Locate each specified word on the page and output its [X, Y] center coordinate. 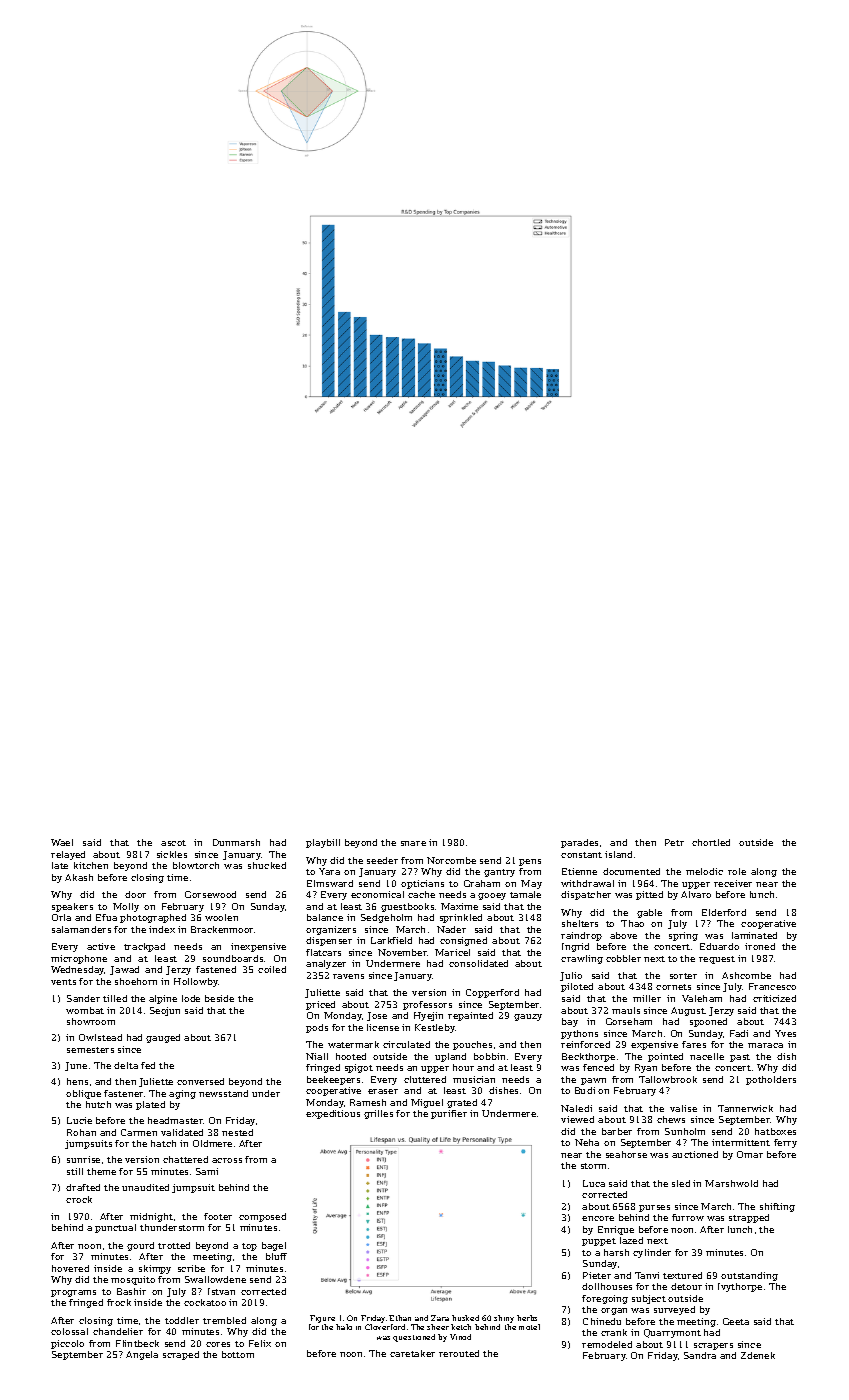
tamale [525, 894]
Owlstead [100, 1037]
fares [694, 1044]
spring [683, 936]
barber [617, 1131]
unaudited [145, 1187]
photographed [153, 918]
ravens [348, 976]
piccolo [67, 1344]
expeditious [333, 1114]
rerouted [459, 1353]
